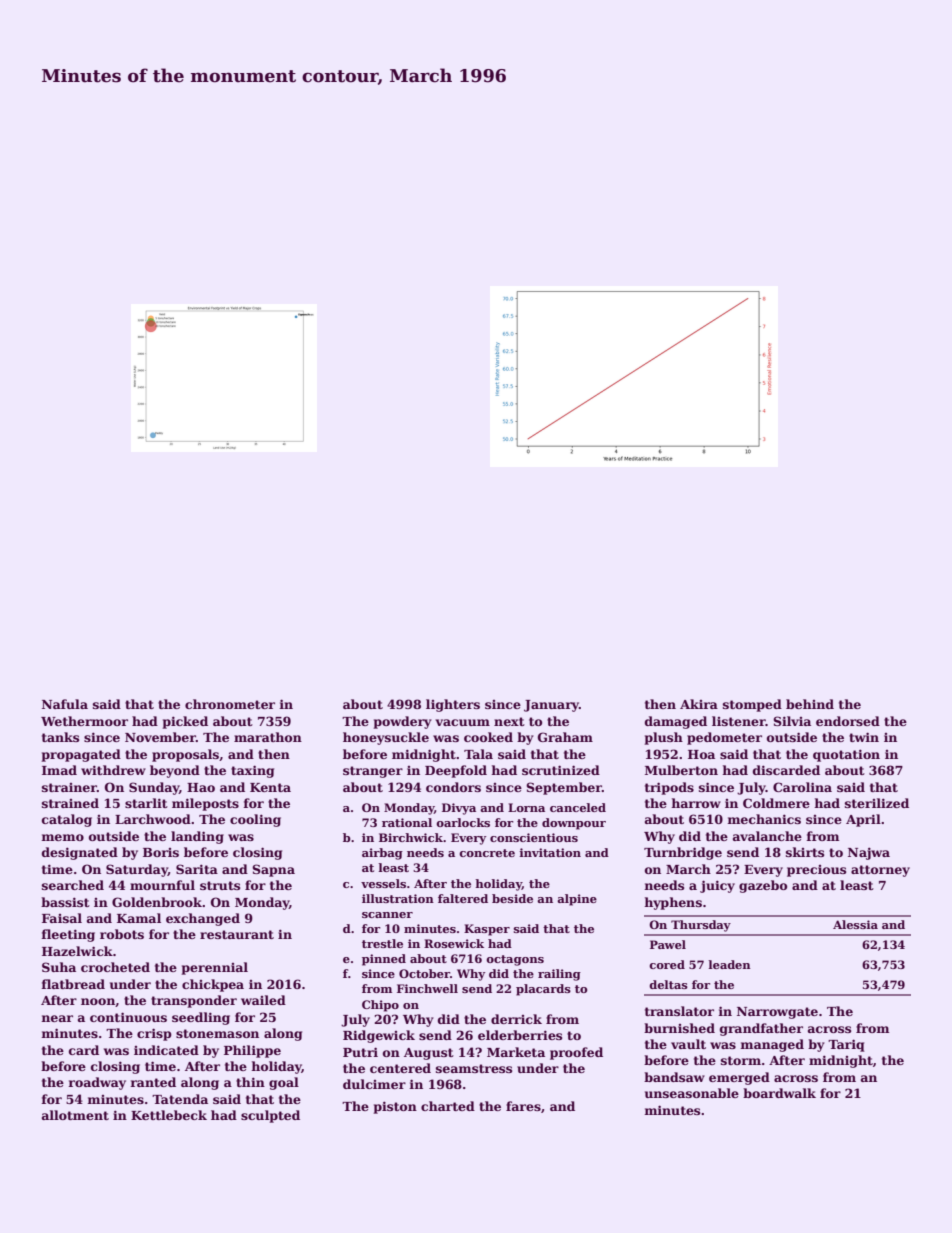  I want to click on precious, so click(816, 871).
